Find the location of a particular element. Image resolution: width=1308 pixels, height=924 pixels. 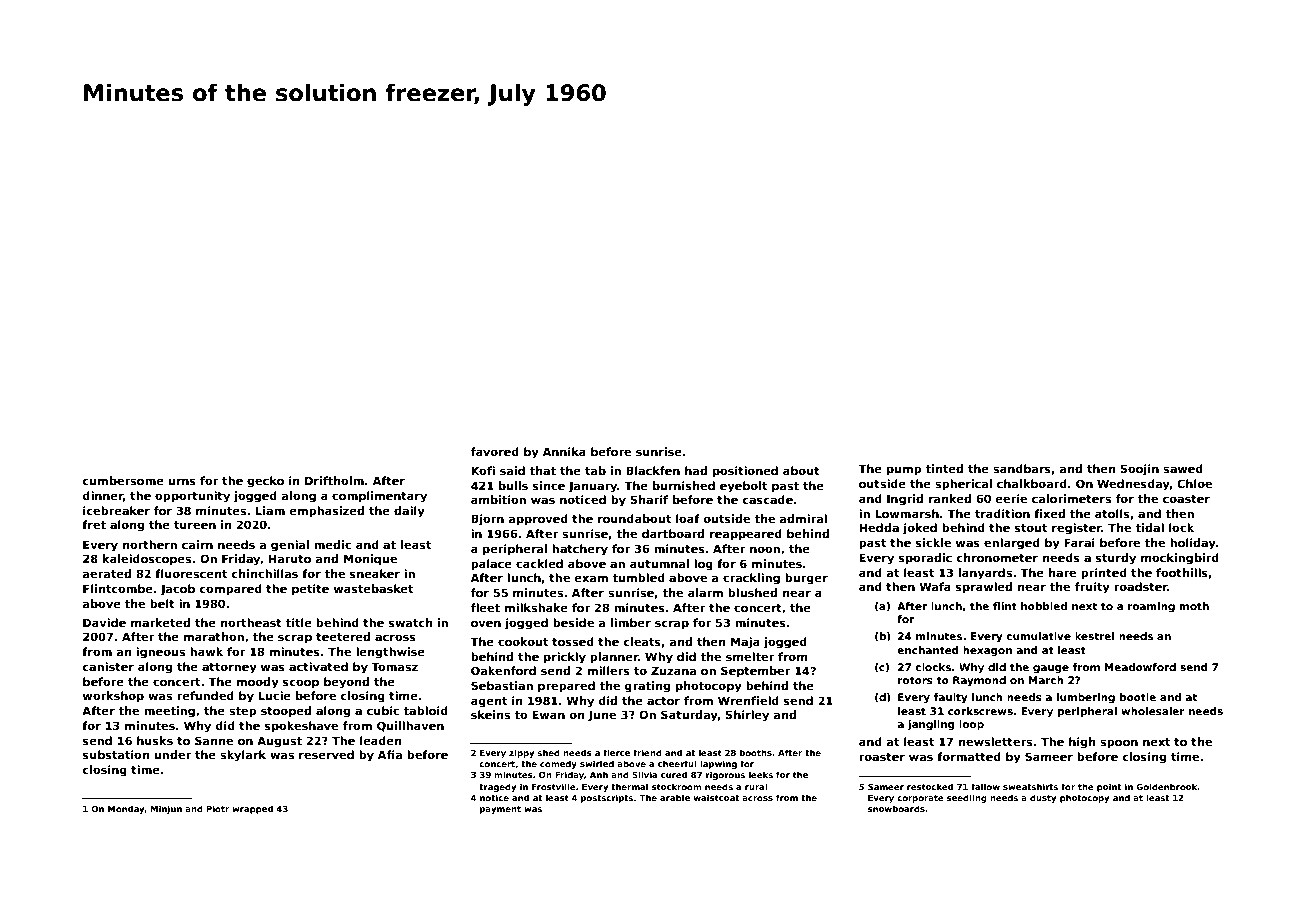

Monday is located at coordinates (126, 809).
